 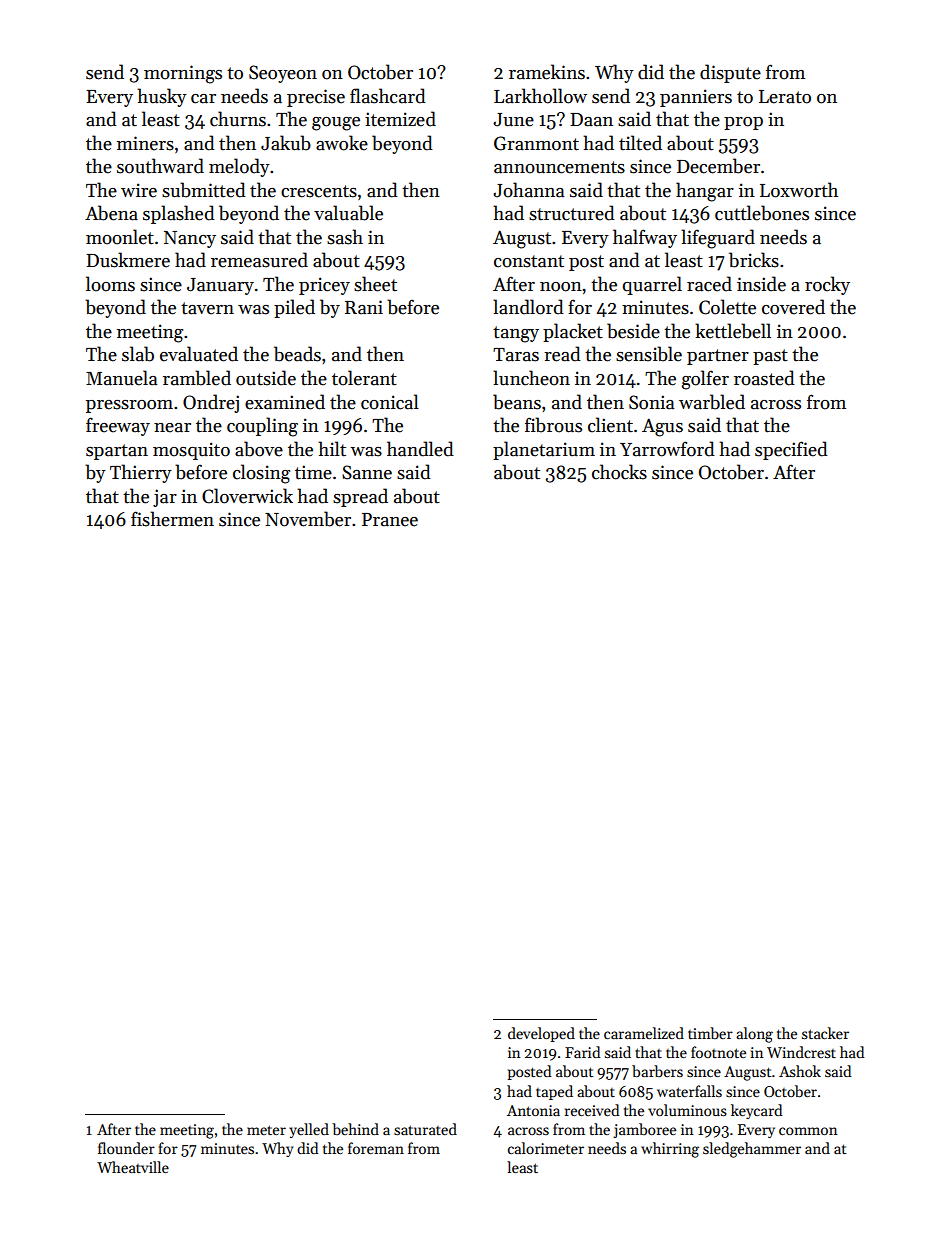 What do you see at coordinates (770, 357) in the page?
I see `past` at bounding box center [770, 357].
